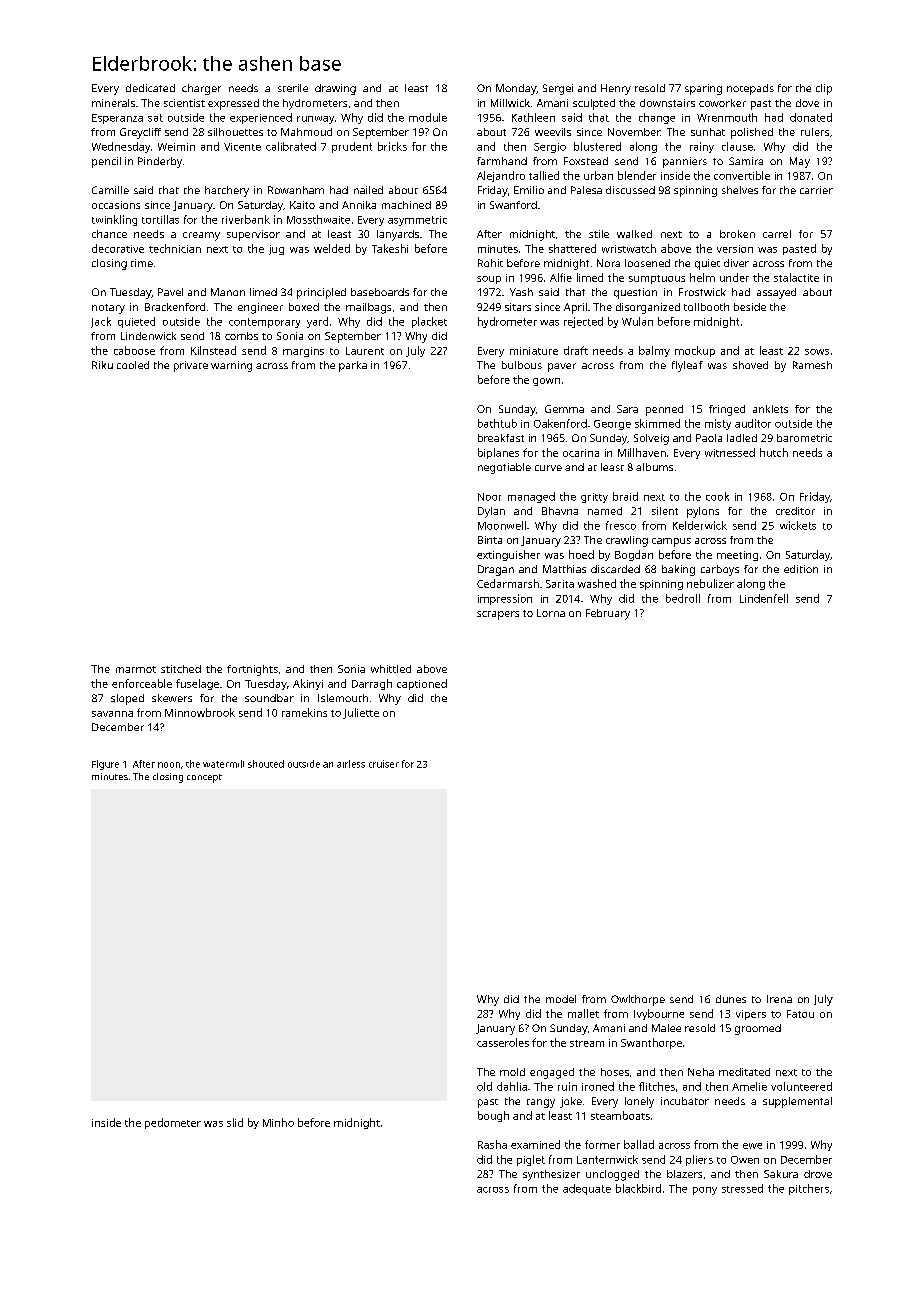 The height and width of the screenshot is (1308, 924). I want to click on Lindenfell, so click(764, 598).
